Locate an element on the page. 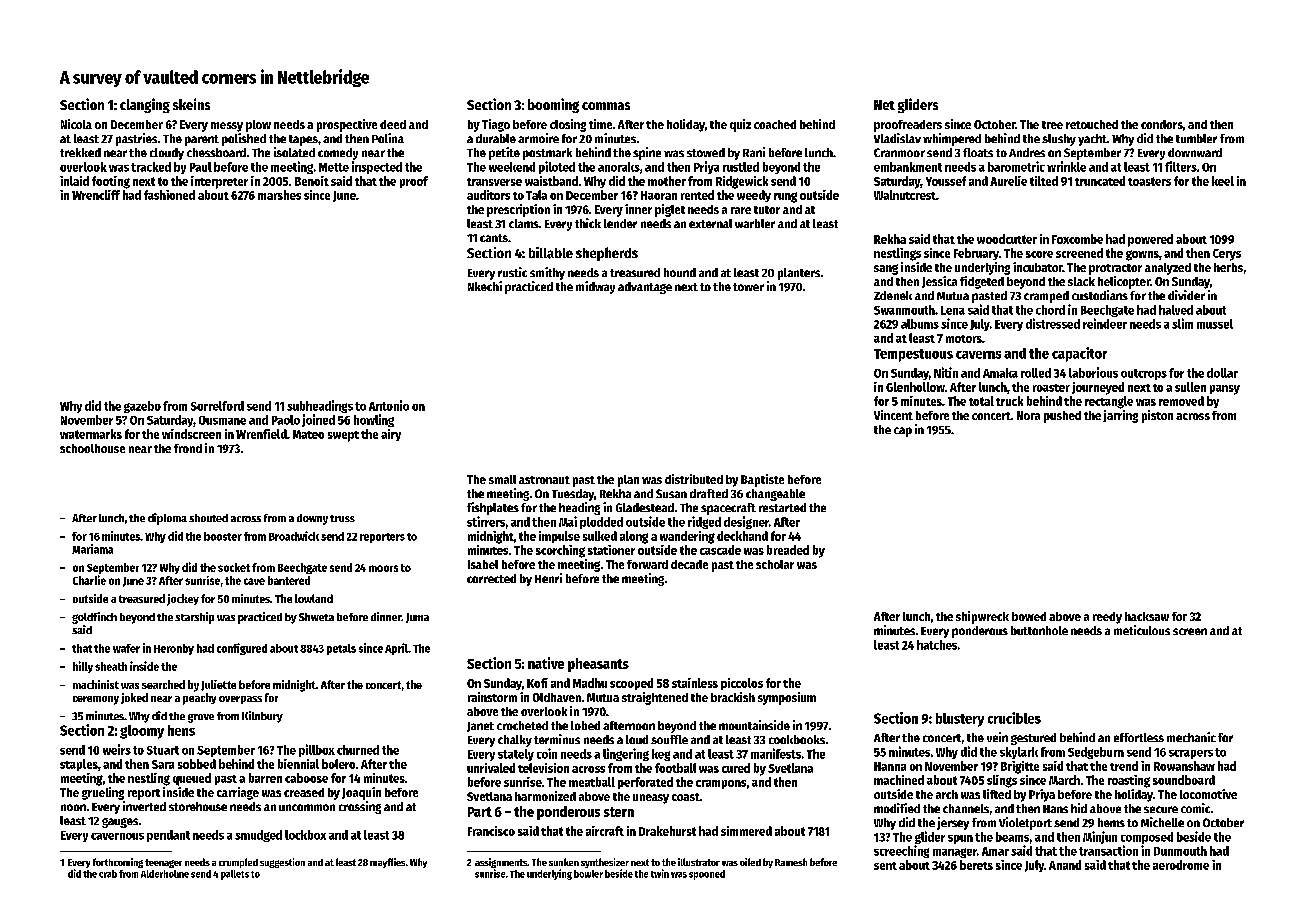  Nkechi is located at coordinates (485, 286).
